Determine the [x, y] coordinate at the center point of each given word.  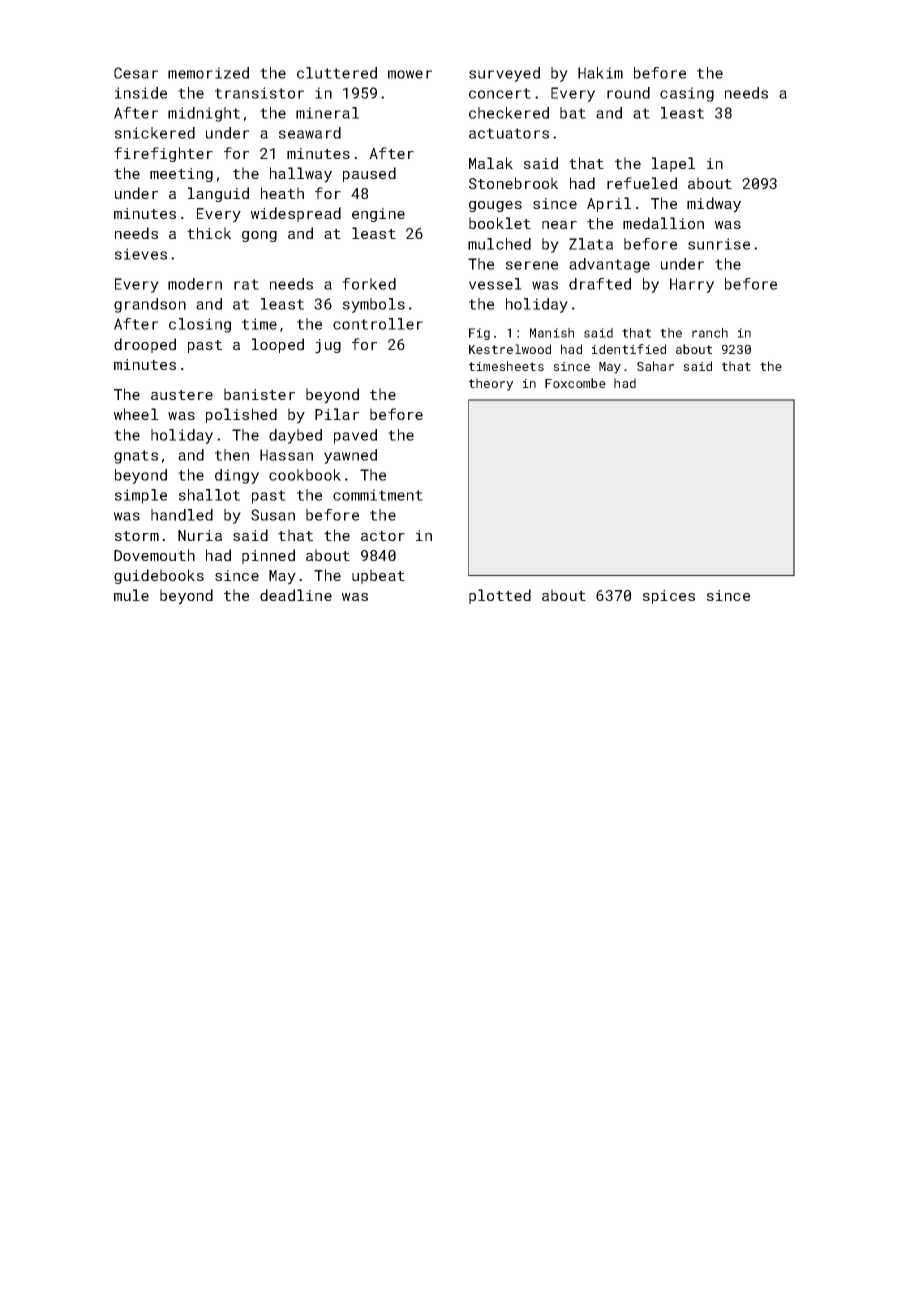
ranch [710, 333]
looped [278, 345]
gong [259, 236]
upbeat [378, 576]
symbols [374, 305]
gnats [136, 457]
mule [131, 595]
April [609, 204]
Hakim [600, 73]
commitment [378, 495]
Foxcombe [575, 383]
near [559, 225]
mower [410, 74]
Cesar [136, 73]
